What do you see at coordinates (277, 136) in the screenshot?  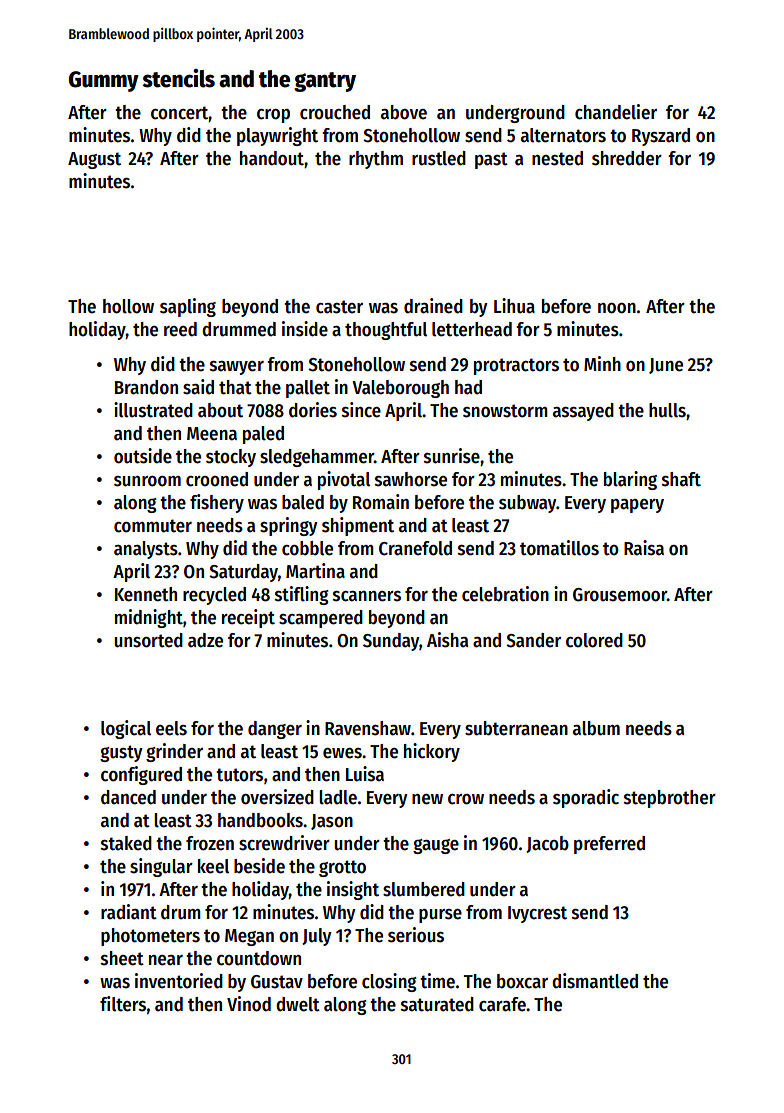 I see `playwright` at bounding box center [277, 136].
